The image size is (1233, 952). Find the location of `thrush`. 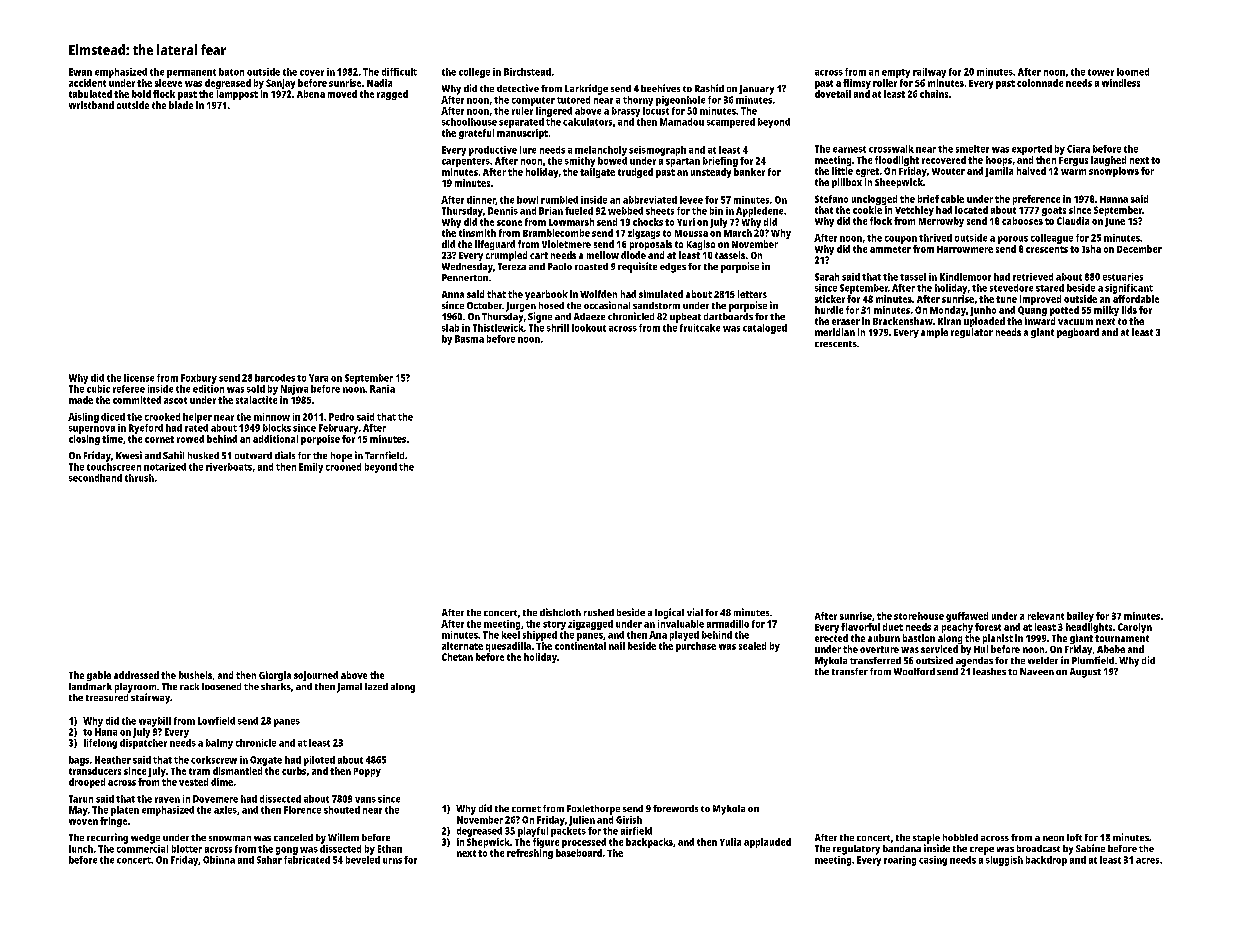

thrush is located at coordinates (139, 478).
